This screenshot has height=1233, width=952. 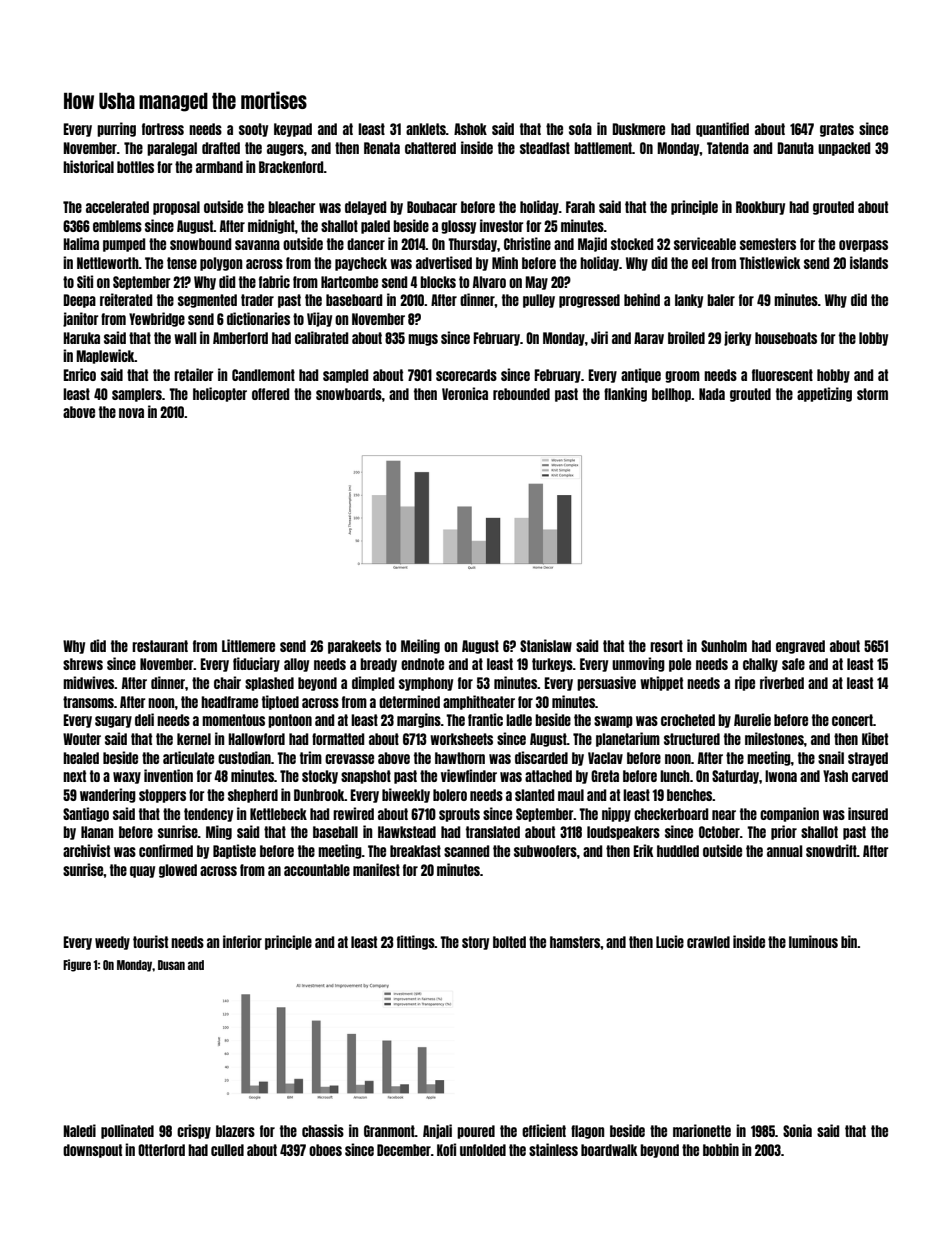 What do you see at coordinates (325, 1150) in the screenshot?
I see `oboes` at bounding box center [325, 1150].
